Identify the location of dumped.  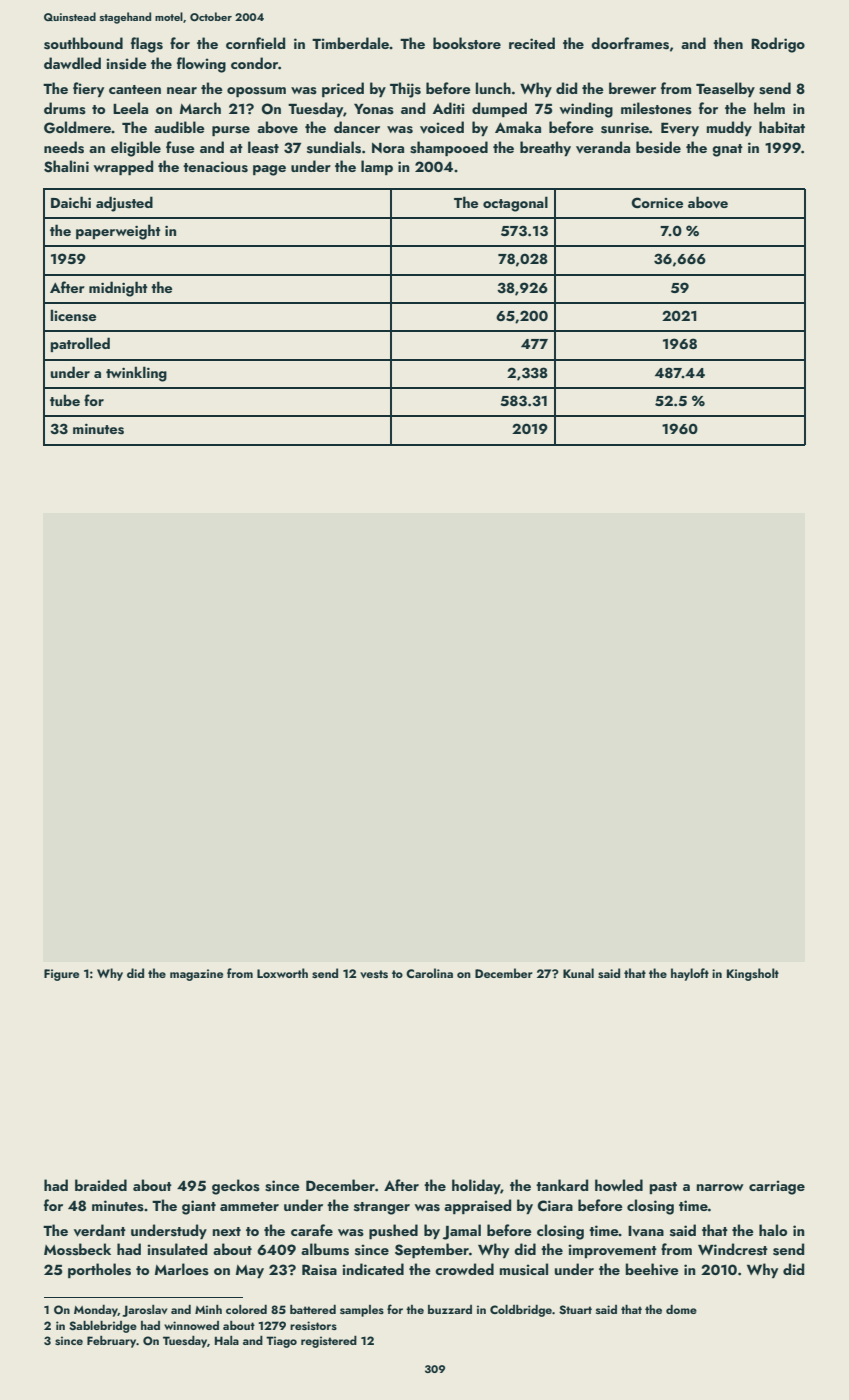
(499, 109).
